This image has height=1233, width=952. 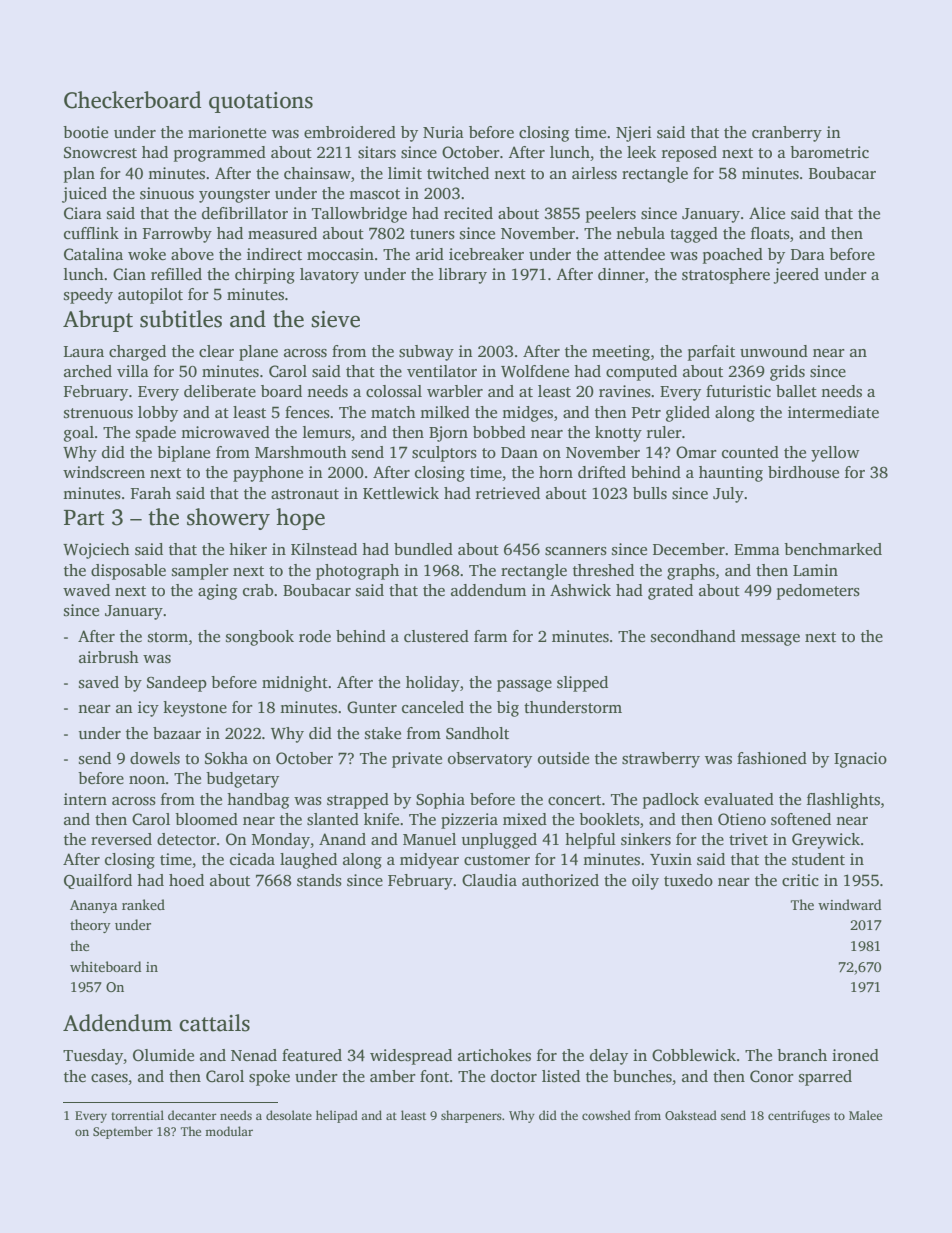 What do you see at coordinates (83, 213) in the image?
I see `Ciara` at bounding box center [83, 213].
